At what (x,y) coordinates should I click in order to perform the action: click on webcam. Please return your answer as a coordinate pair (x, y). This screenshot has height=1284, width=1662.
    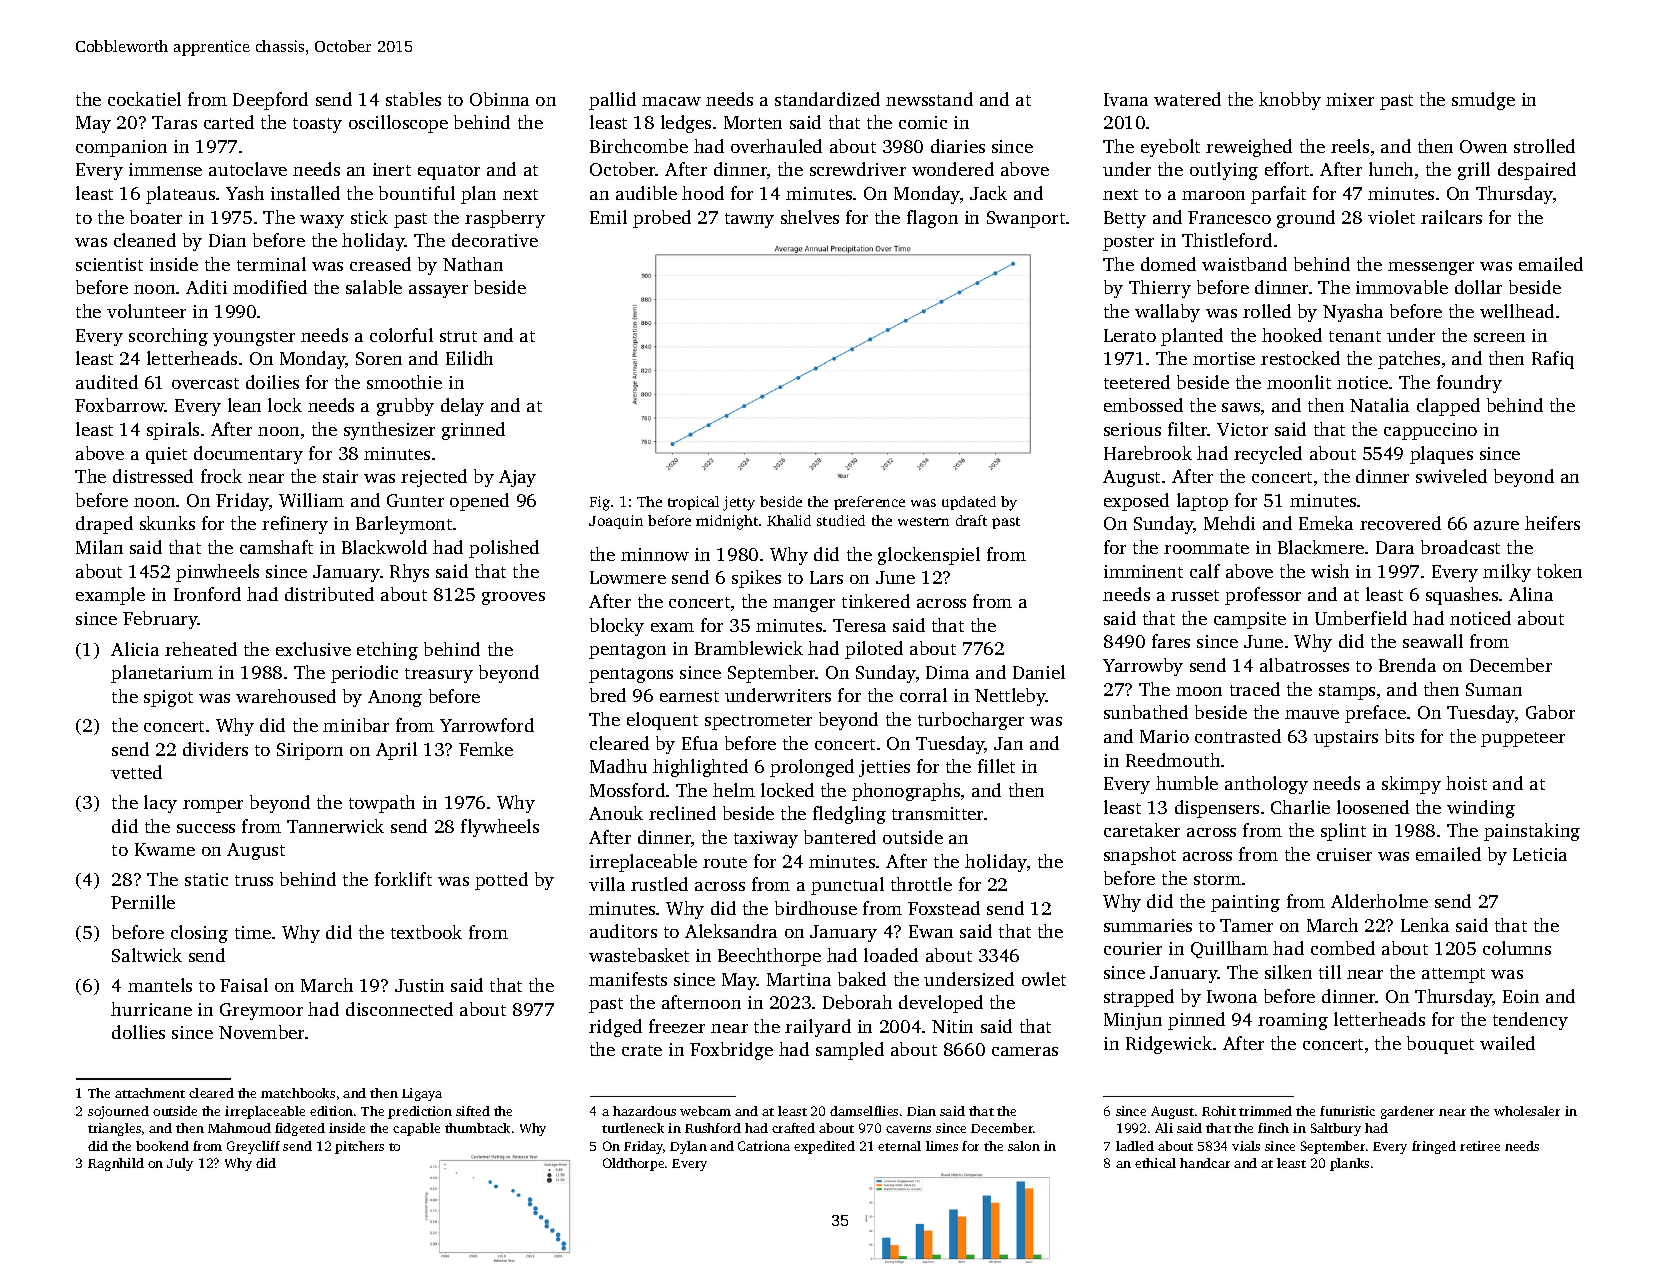
    Looking at the image, I should click on (705, 1111).
